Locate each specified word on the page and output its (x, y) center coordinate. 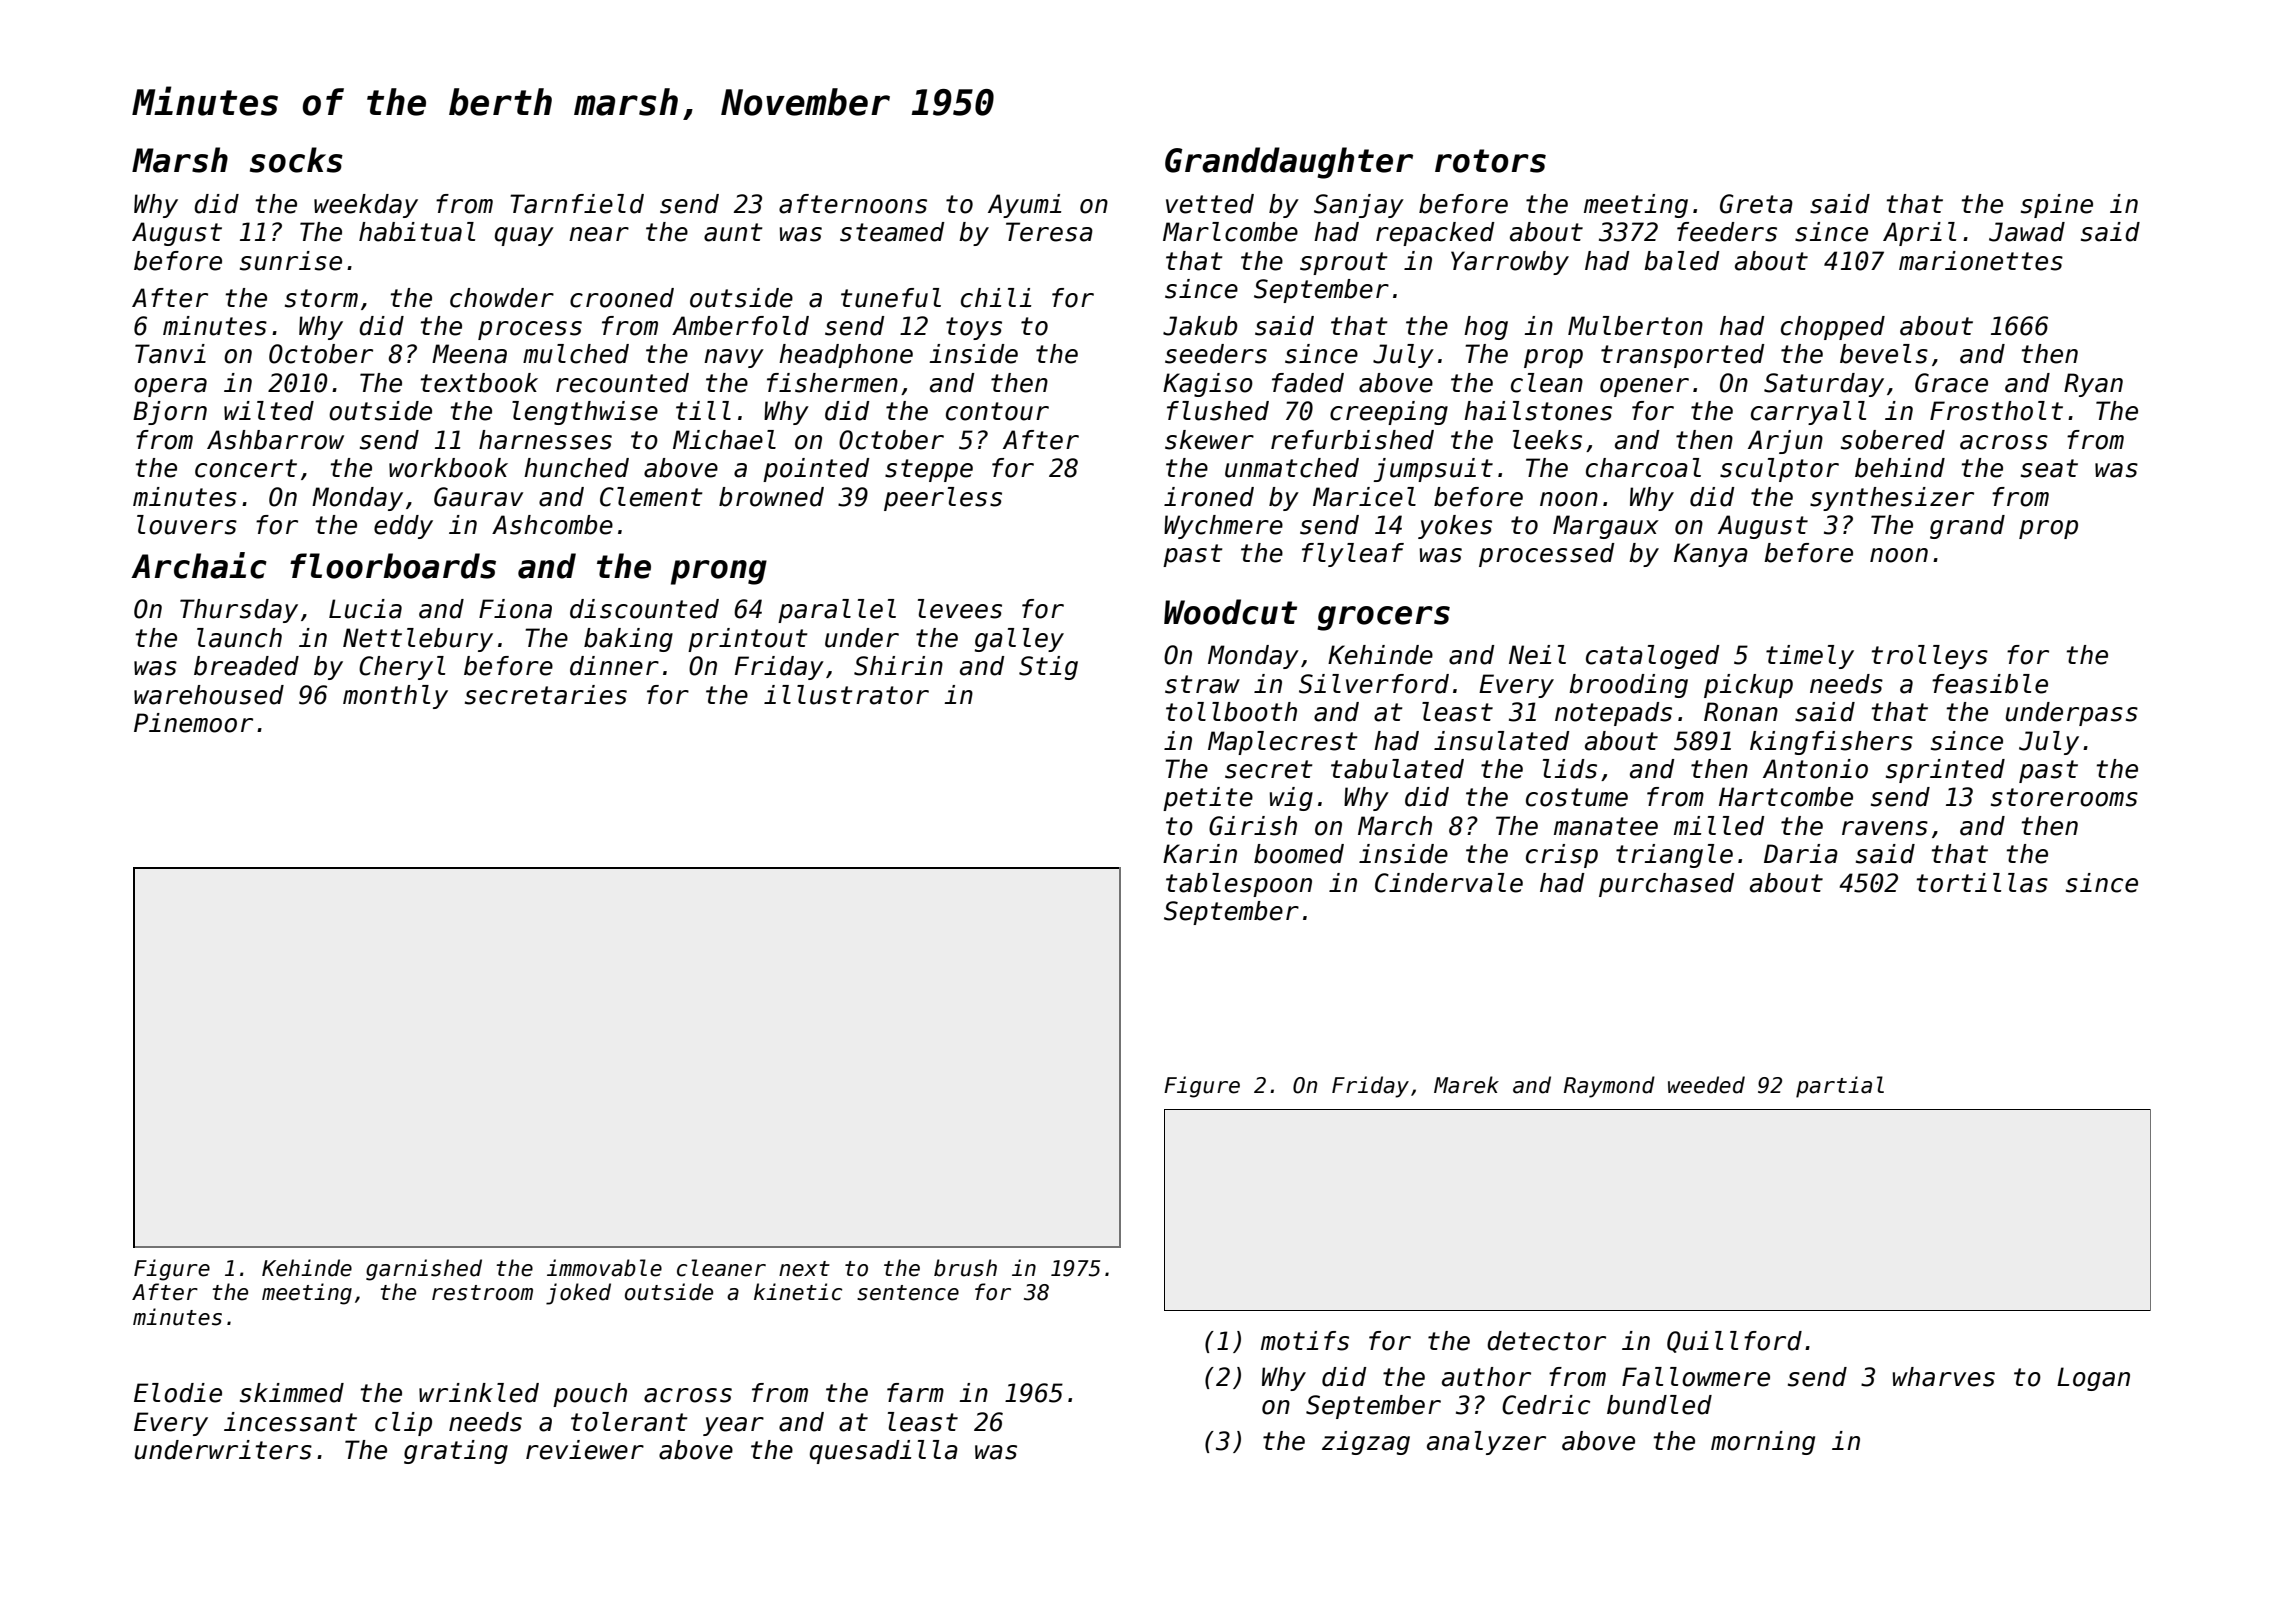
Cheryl (402, 668)
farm (915, 1393)
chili (996, 298)
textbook (479, 383)
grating (456, 1452)
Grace (1951, 383)
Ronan (1741, 712)
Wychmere (1223, 527)
